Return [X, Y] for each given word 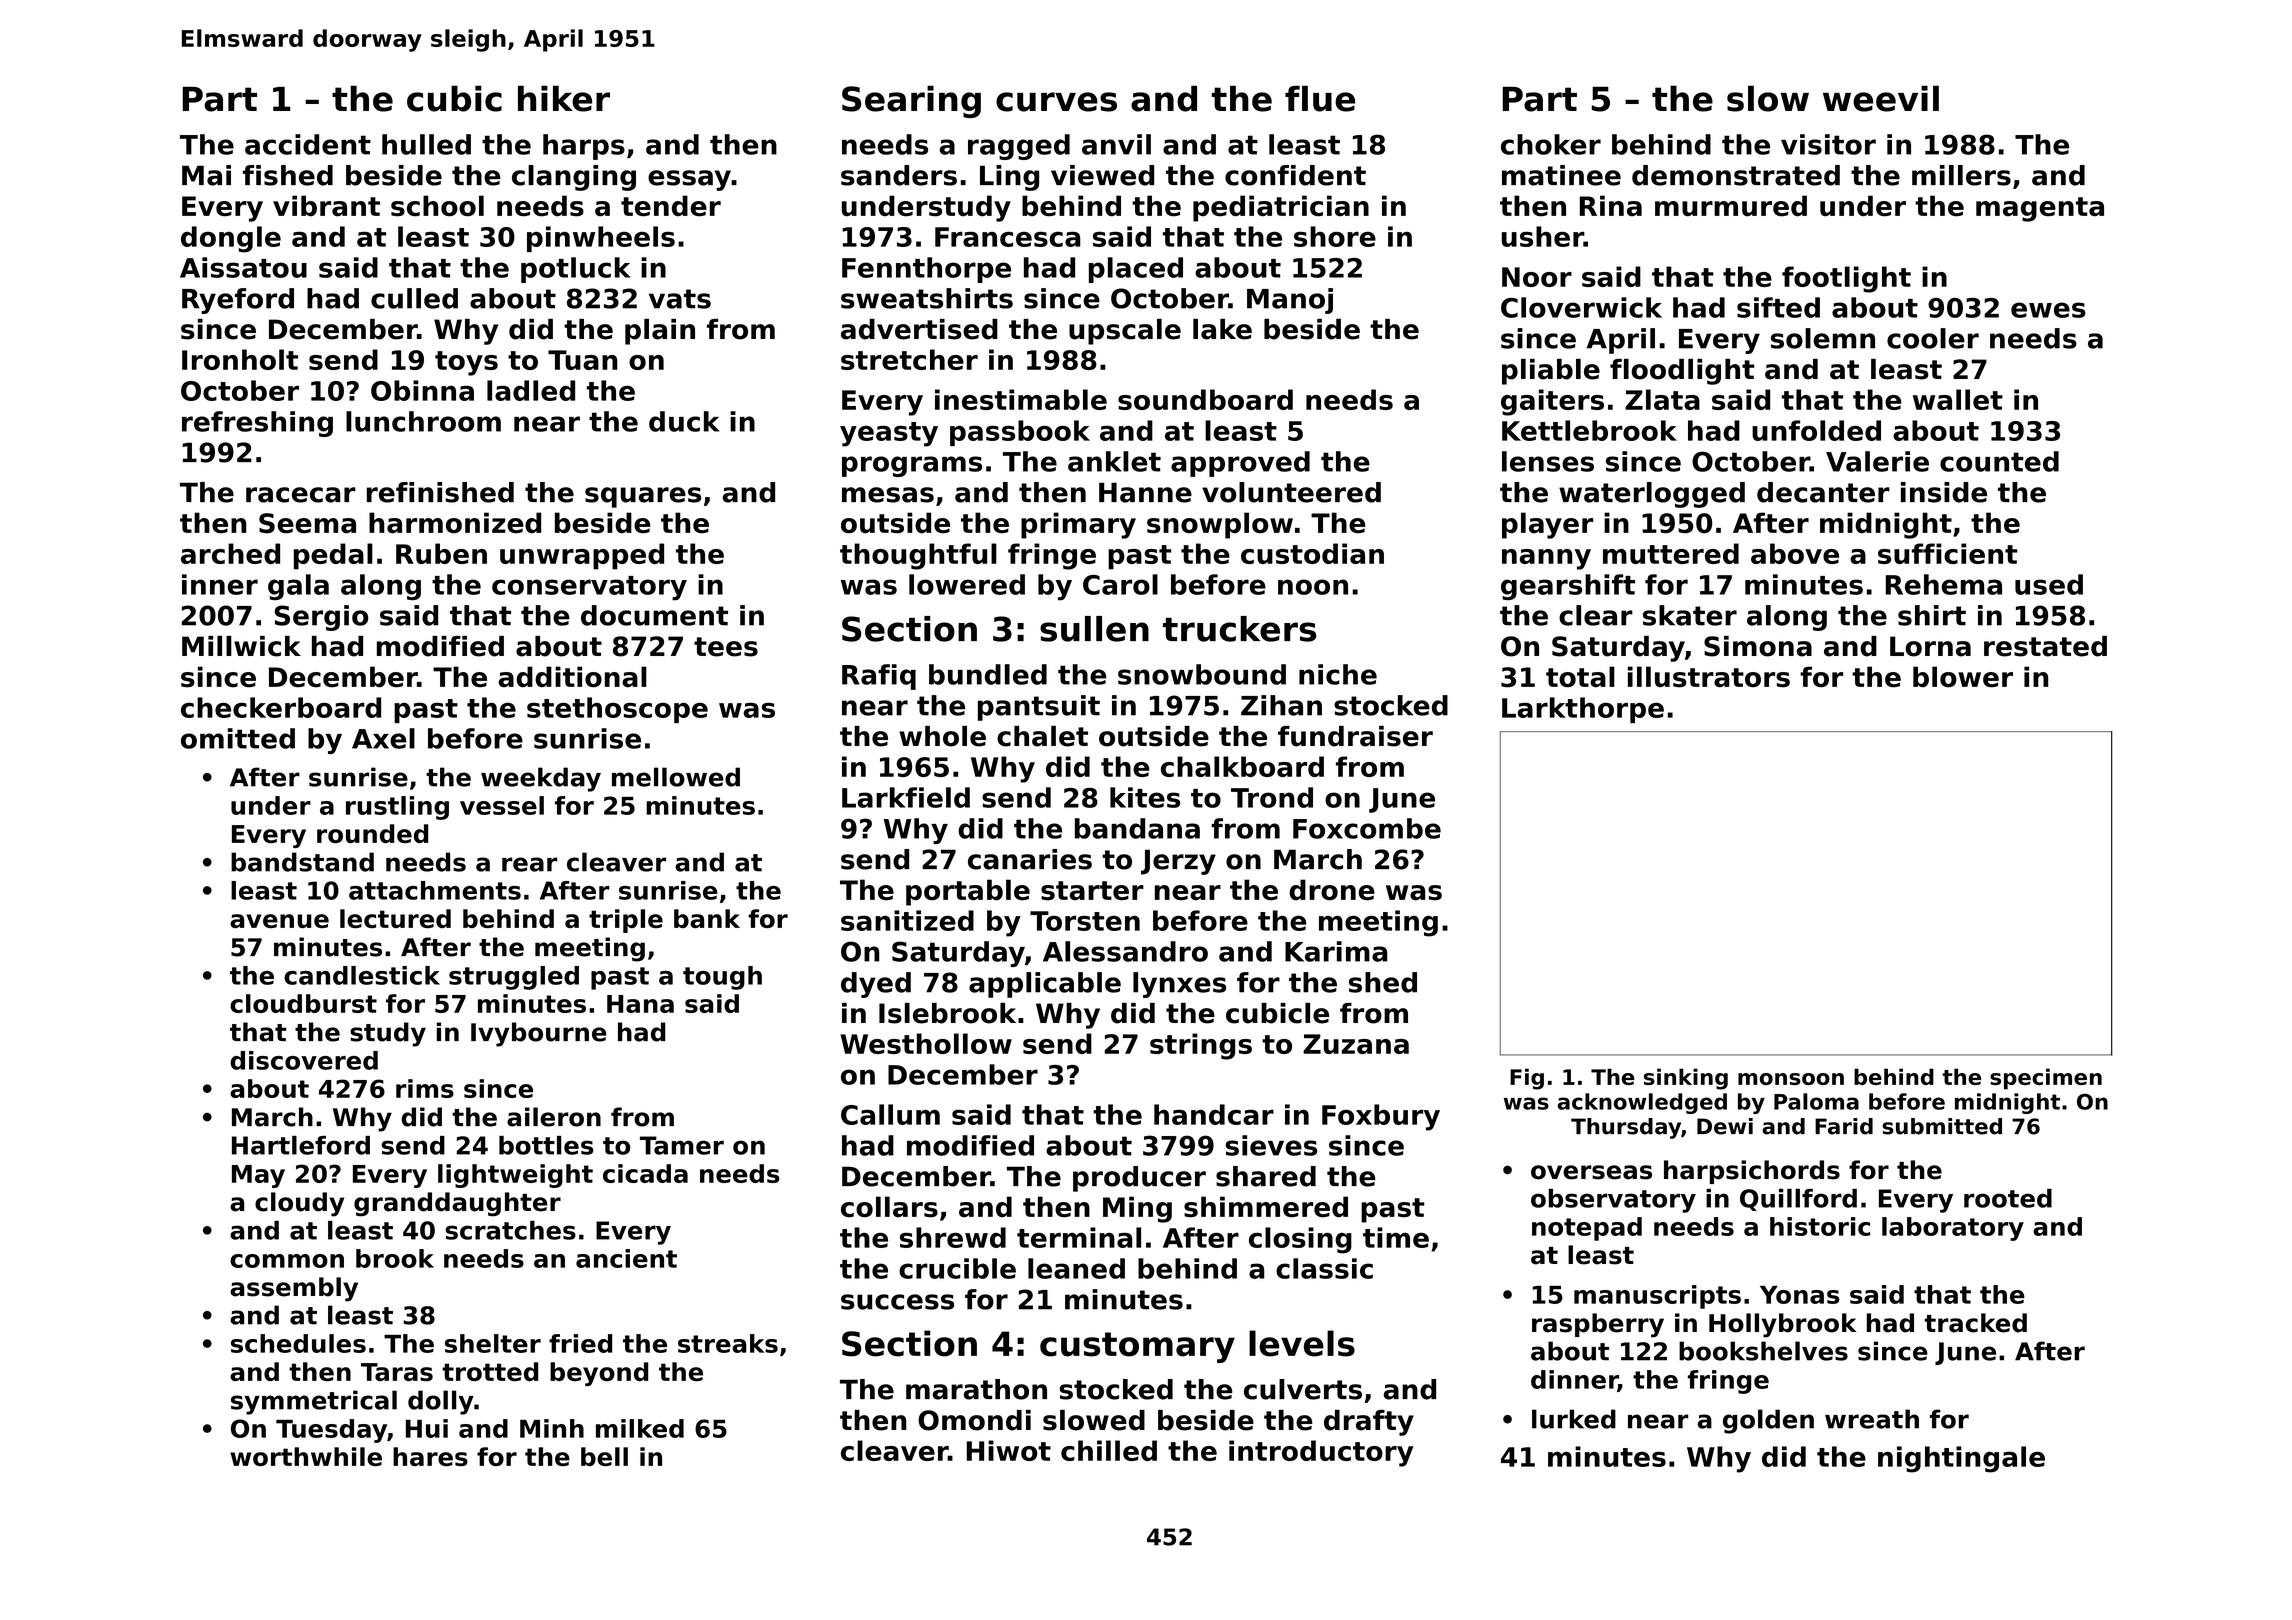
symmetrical [314, 1402]
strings [1201, 1046]
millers [1961, 175]
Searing [911, 102]
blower [1963, 677]
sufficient [1948, 553]
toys [466, 363]
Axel [383, 738]
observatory [1613, 1201]
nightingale [1961, 1459]
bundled [988, 674]
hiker [564, 99]
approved [1240, 464]
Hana [640, 1004]
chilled [1109, 1450]
